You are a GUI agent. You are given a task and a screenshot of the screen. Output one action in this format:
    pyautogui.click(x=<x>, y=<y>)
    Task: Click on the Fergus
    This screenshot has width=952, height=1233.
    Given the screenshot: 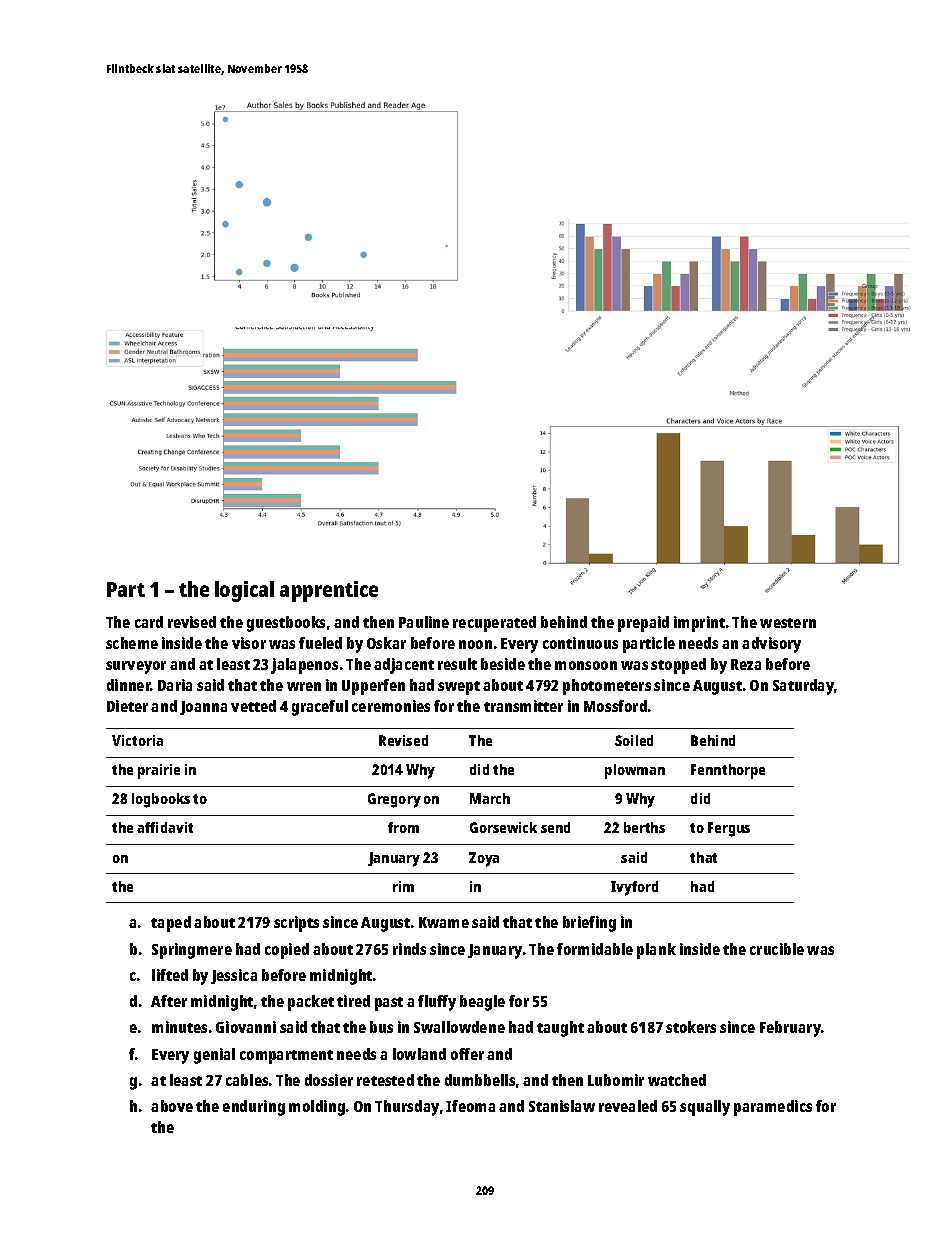 What is the action you would take?
    pyautogui.click(x=729, y=829)
